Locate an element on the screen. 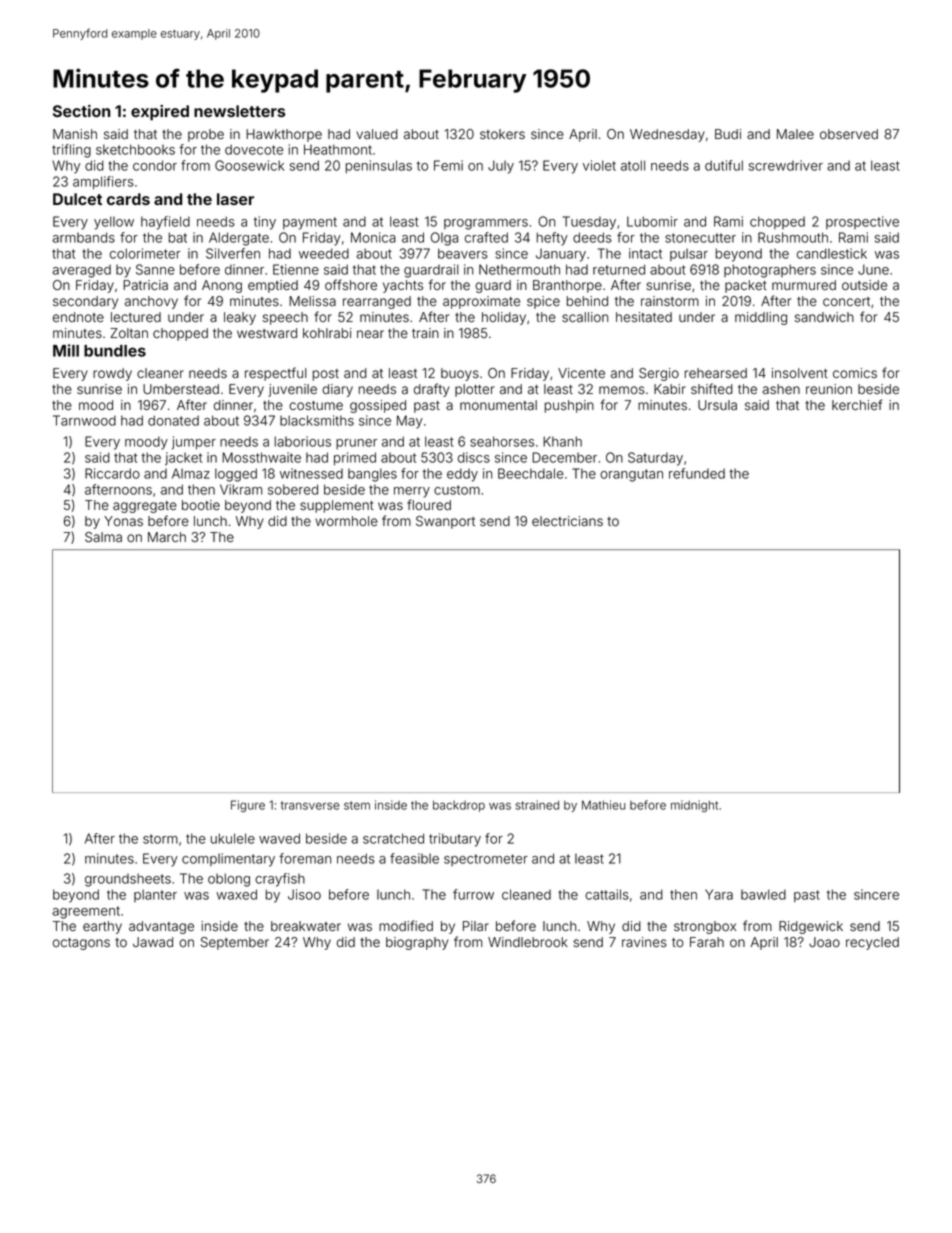  Swanport is located at coordinates (445, 522).
